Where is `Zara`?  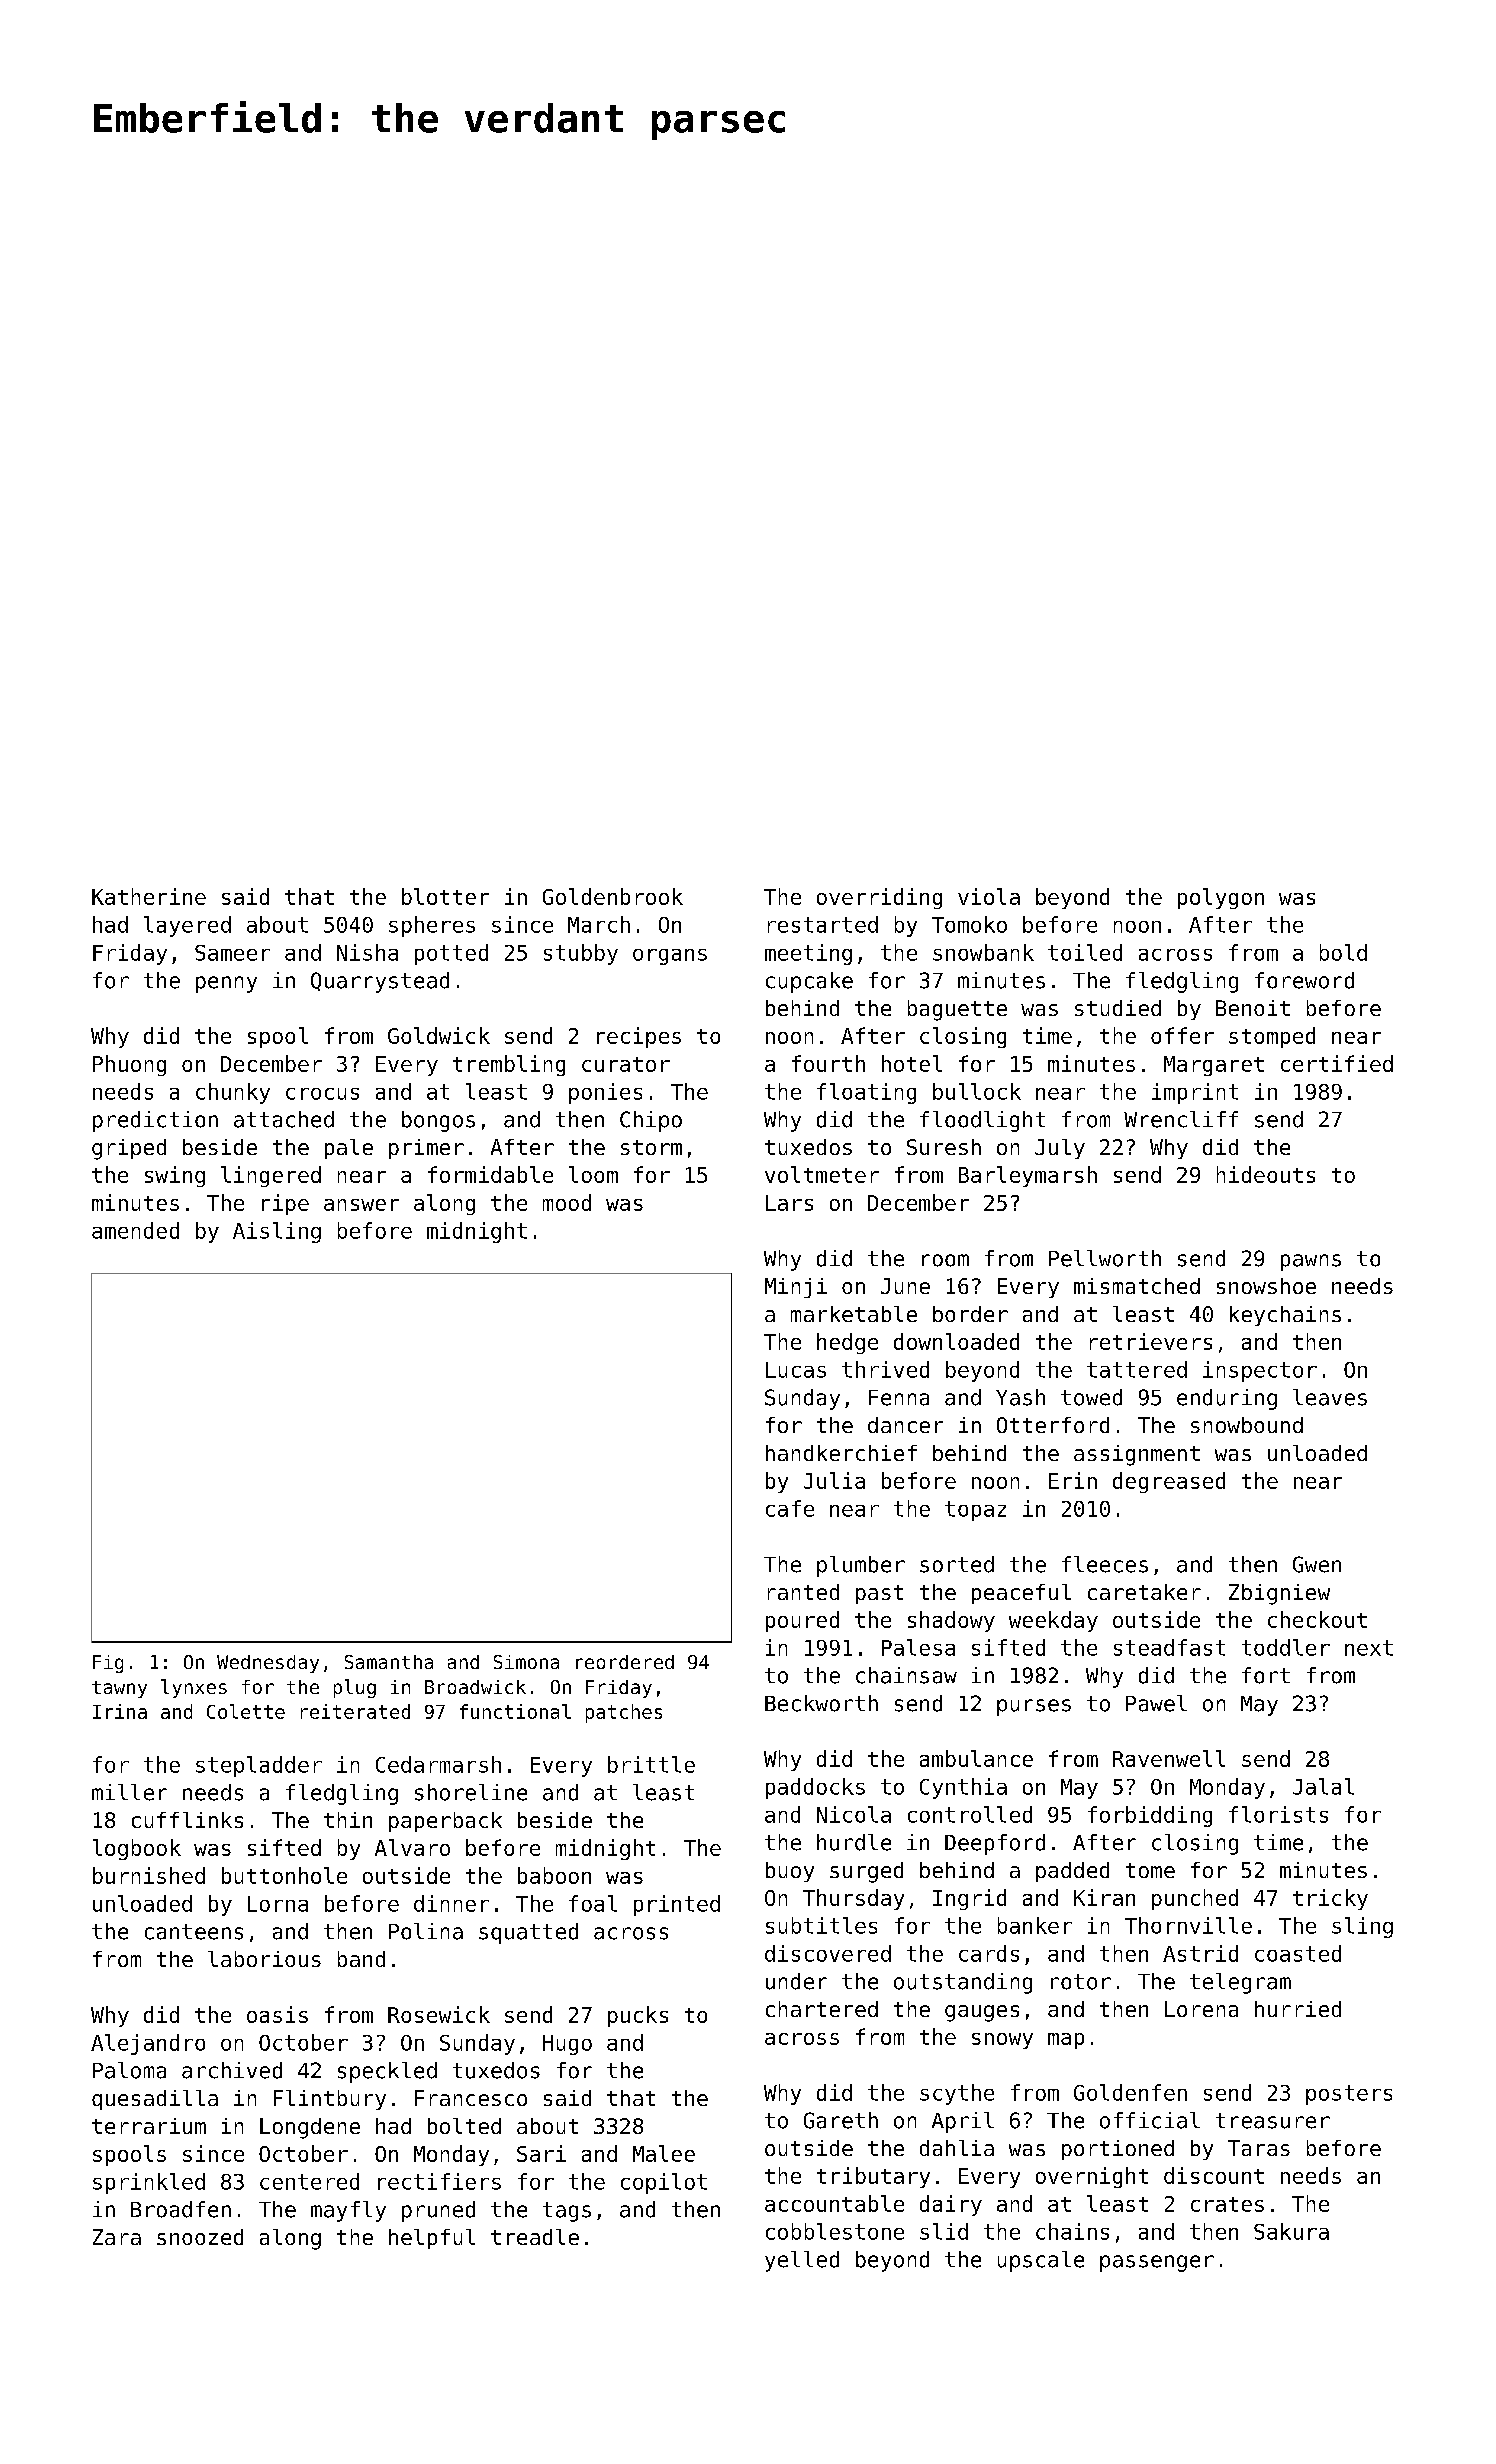 Zara is located at coordinates (117, 2237).
